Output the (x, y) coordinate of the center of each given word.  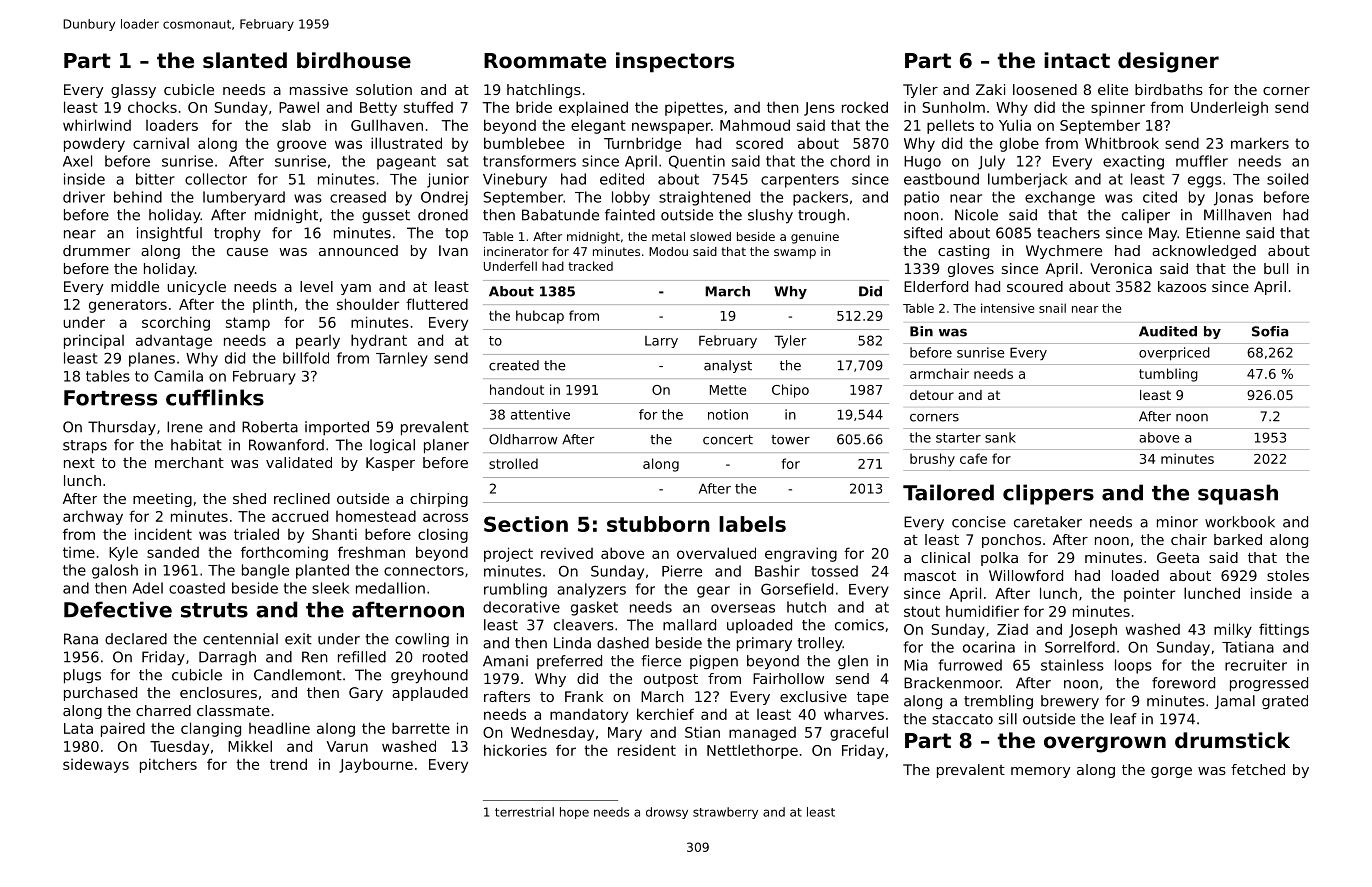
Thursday (122, 428)
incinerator (516, 251)
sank (1000, 437)
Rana (81, 639)
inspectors (675, 62)
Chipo (790, 391)
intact (1077, 60)
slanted (245, 60)
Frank (584, 696)
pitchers (168, 765)
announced (358, 250)
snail (1052, 308)
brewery (1070, 702)
